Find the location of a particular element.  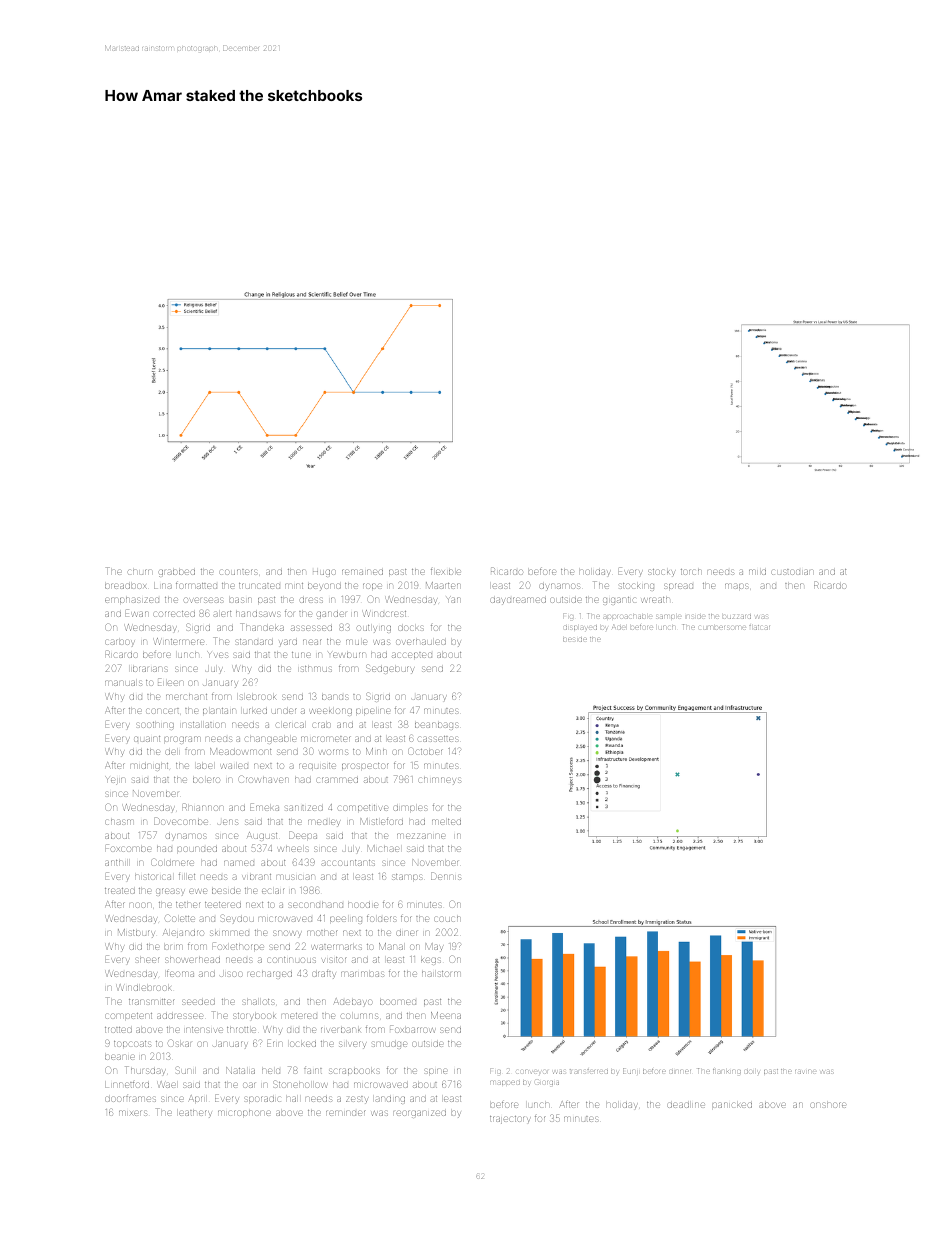

flexible is located at coordinates (446, 572).
